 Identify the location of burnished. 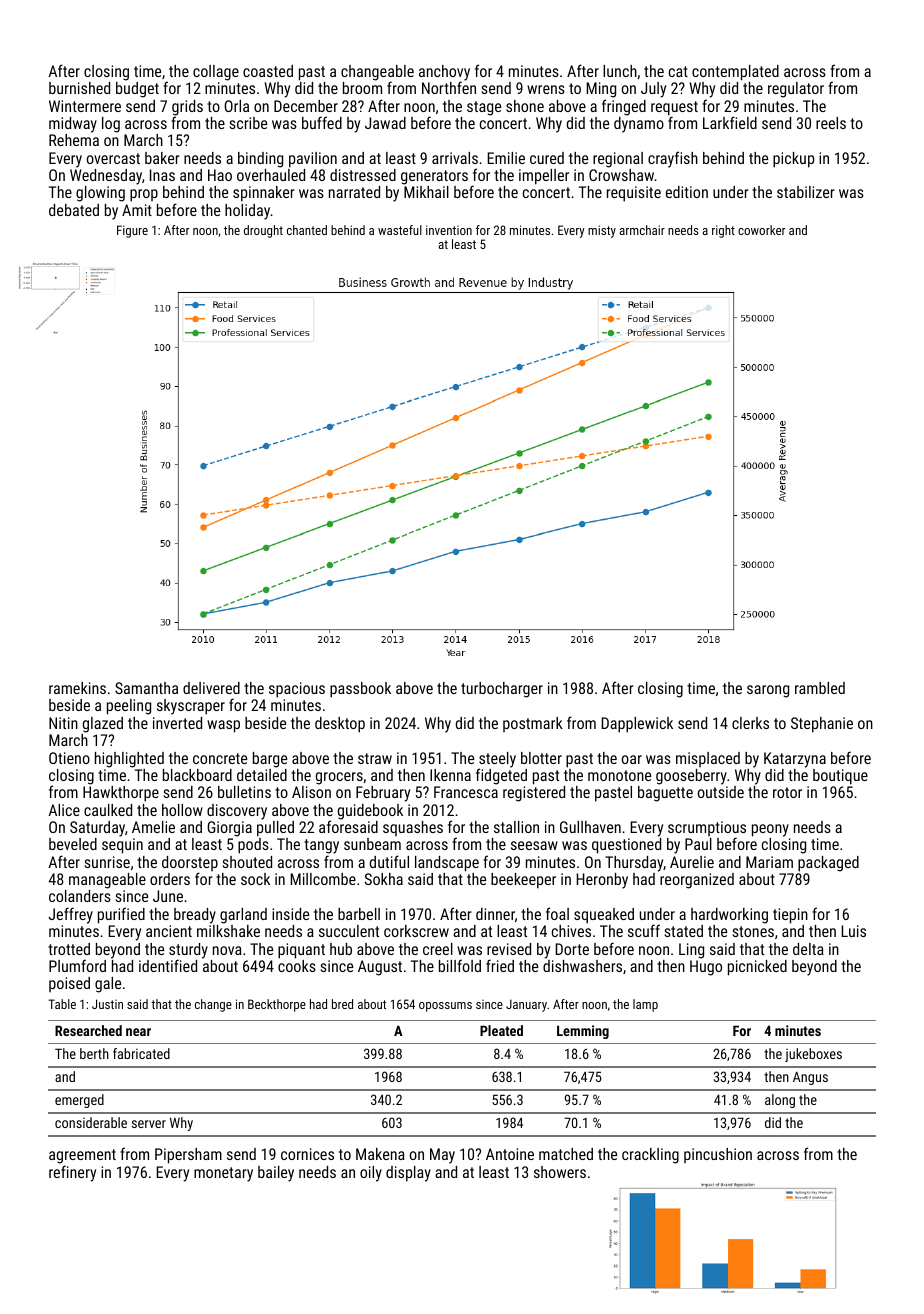
(79, 88).
